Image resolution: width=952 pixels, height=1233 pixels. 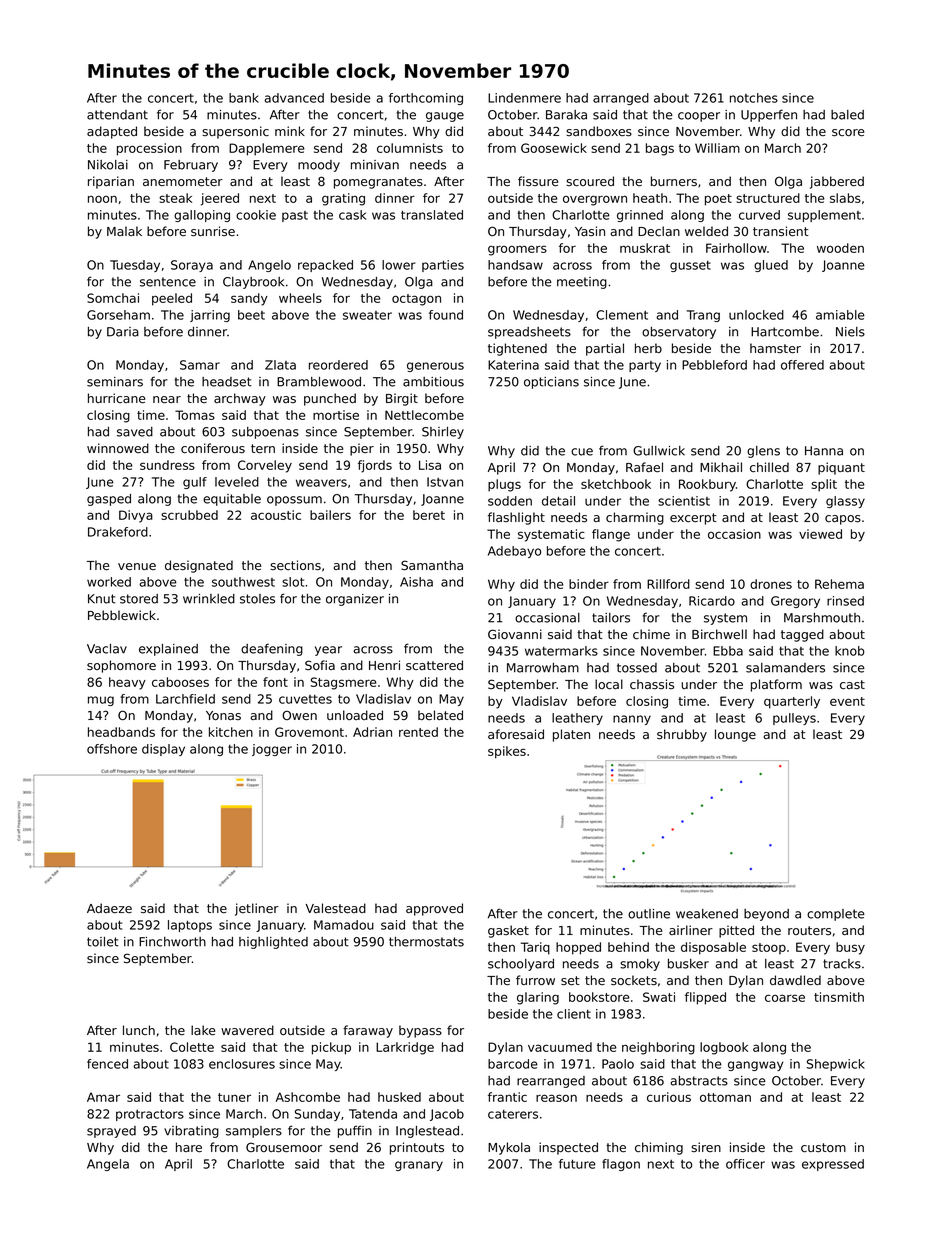 What do you see at coordinates (121, 666) in the page?
I see `sophomore` at bounding box center [121, 666].
